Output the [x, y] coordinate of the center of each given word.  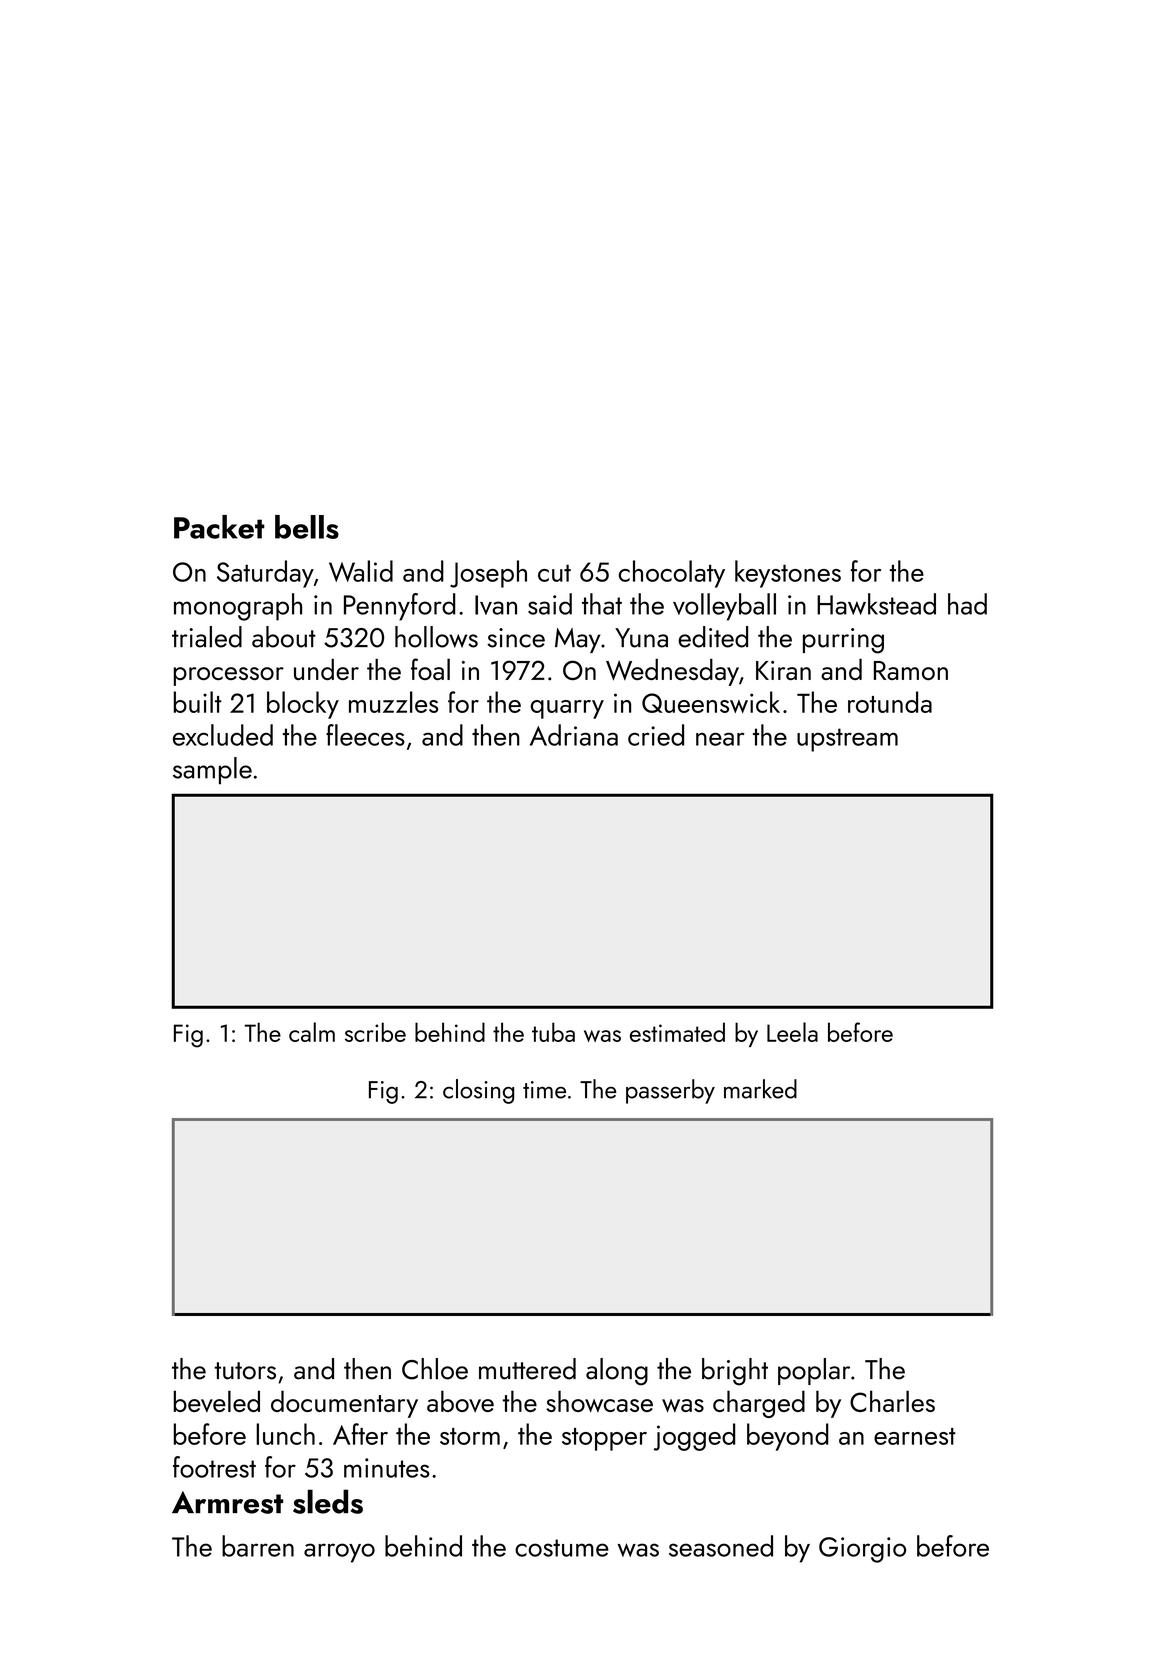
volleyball [724, 607]
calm [312, 1032]
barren [258, 1546]
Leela [792, 1032]
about [284, 637]
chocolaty [672, 574]
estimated [677, 1032]
